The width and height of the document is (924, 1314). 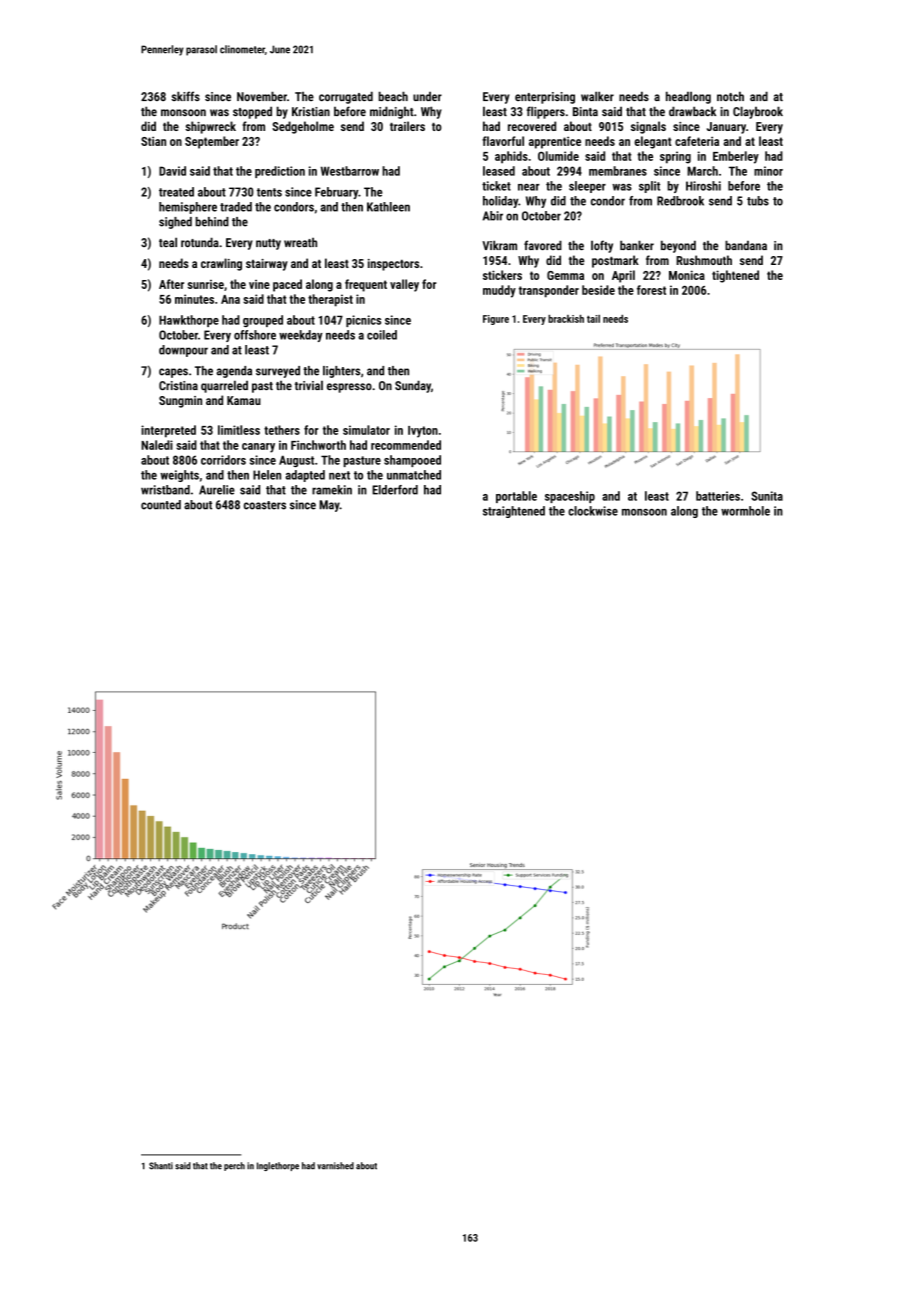 I want to click on Sunita, so click(x=767, y=496).
